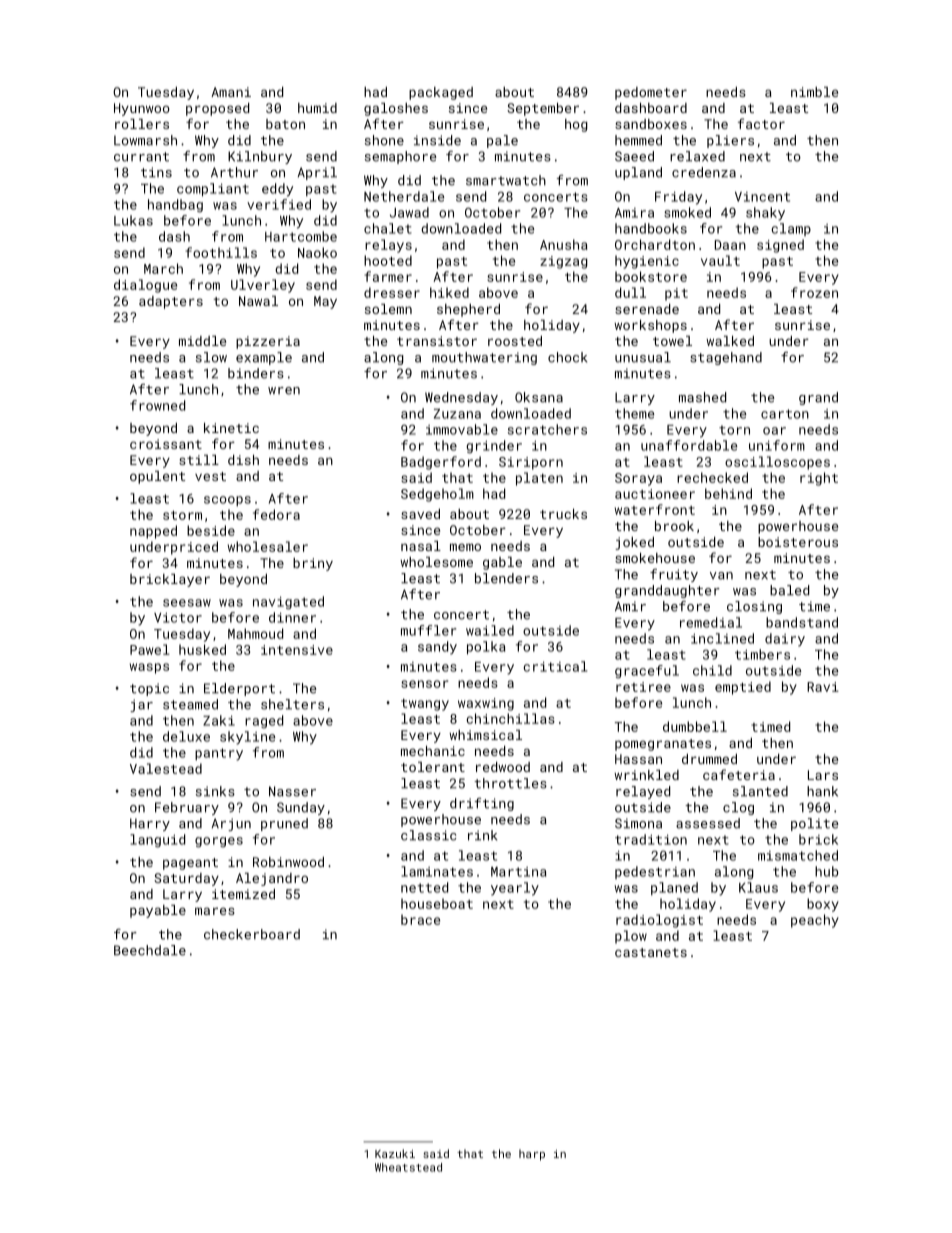 Image resolution: width=952 pixels, height=1233 pixels. What do you see at coordinates (133, 220) in the document?
I see `Lukas` at bounding box center [133, 220].
